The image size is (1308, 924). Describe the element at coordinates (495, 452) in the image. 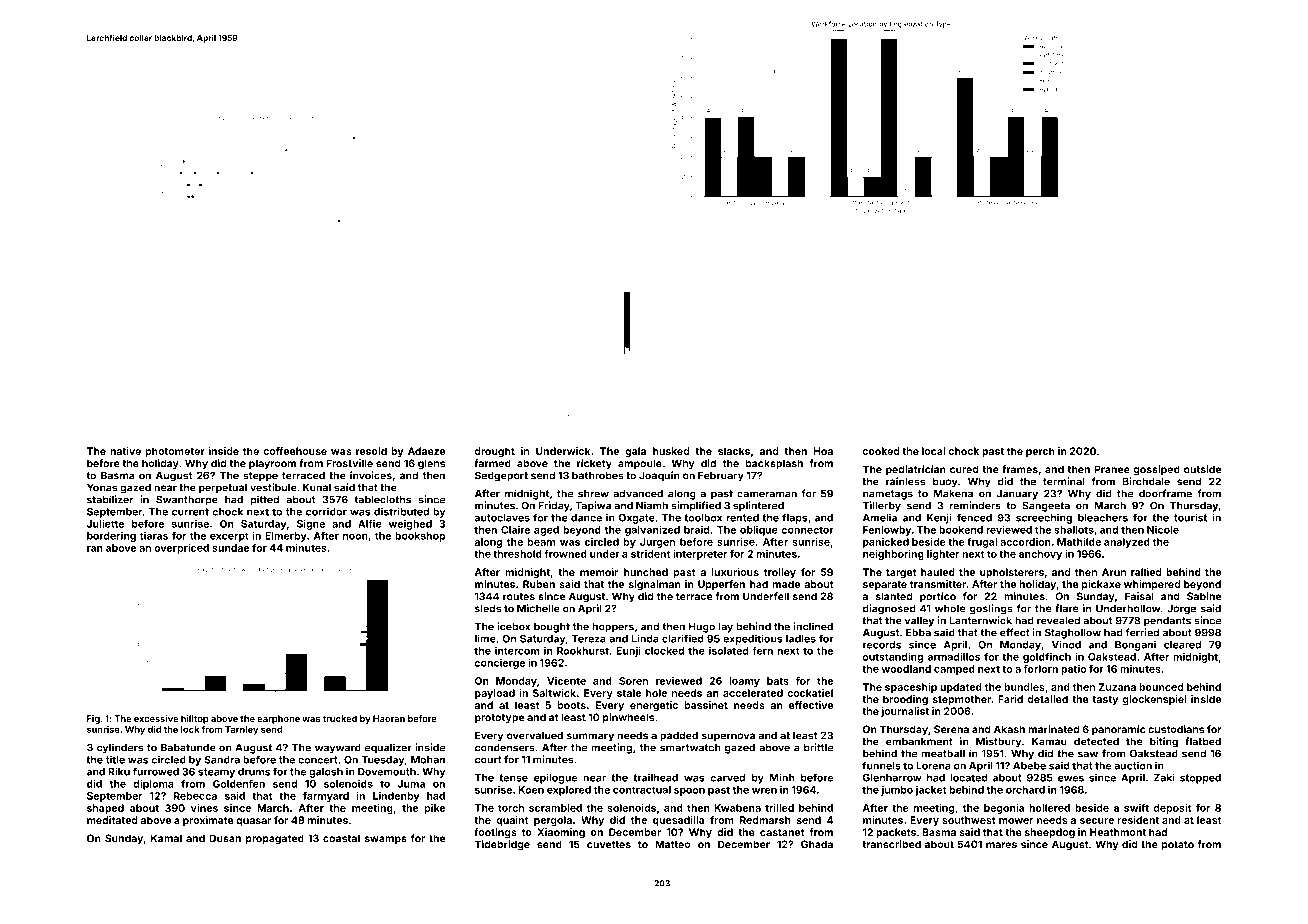

I see `drought` at that location.
